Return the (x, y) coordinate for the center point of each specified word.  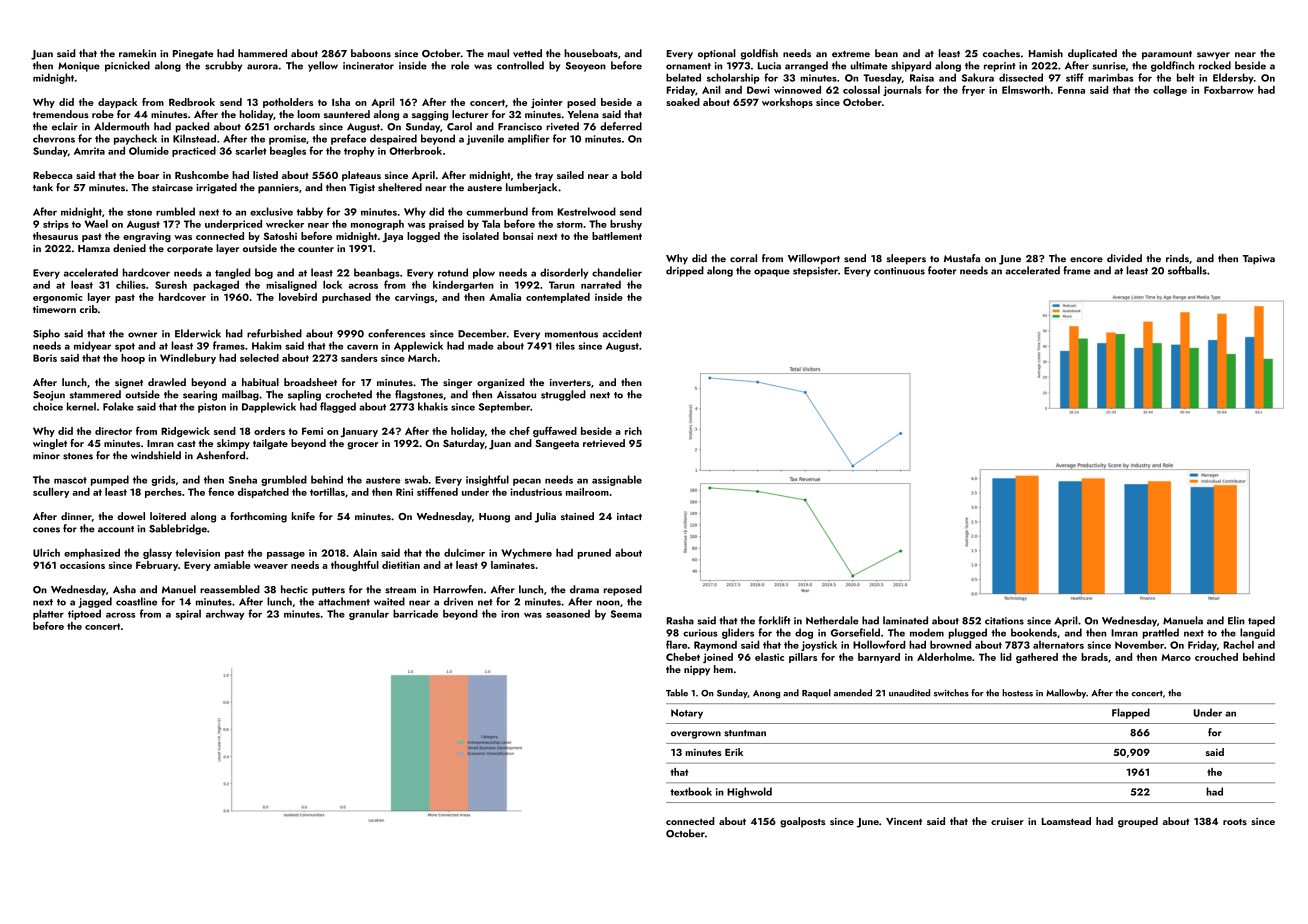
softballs (1187, 270)
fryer (973, 90)
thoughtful (355, 566)
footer (942, 270)
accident (622, 333)
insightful (487, 480)
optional (717, 54)
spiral (188, 614)
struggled (563, 395)
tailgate (270, 444)
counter (316, 249)
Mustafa (962, 258)
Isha (341, 102)
